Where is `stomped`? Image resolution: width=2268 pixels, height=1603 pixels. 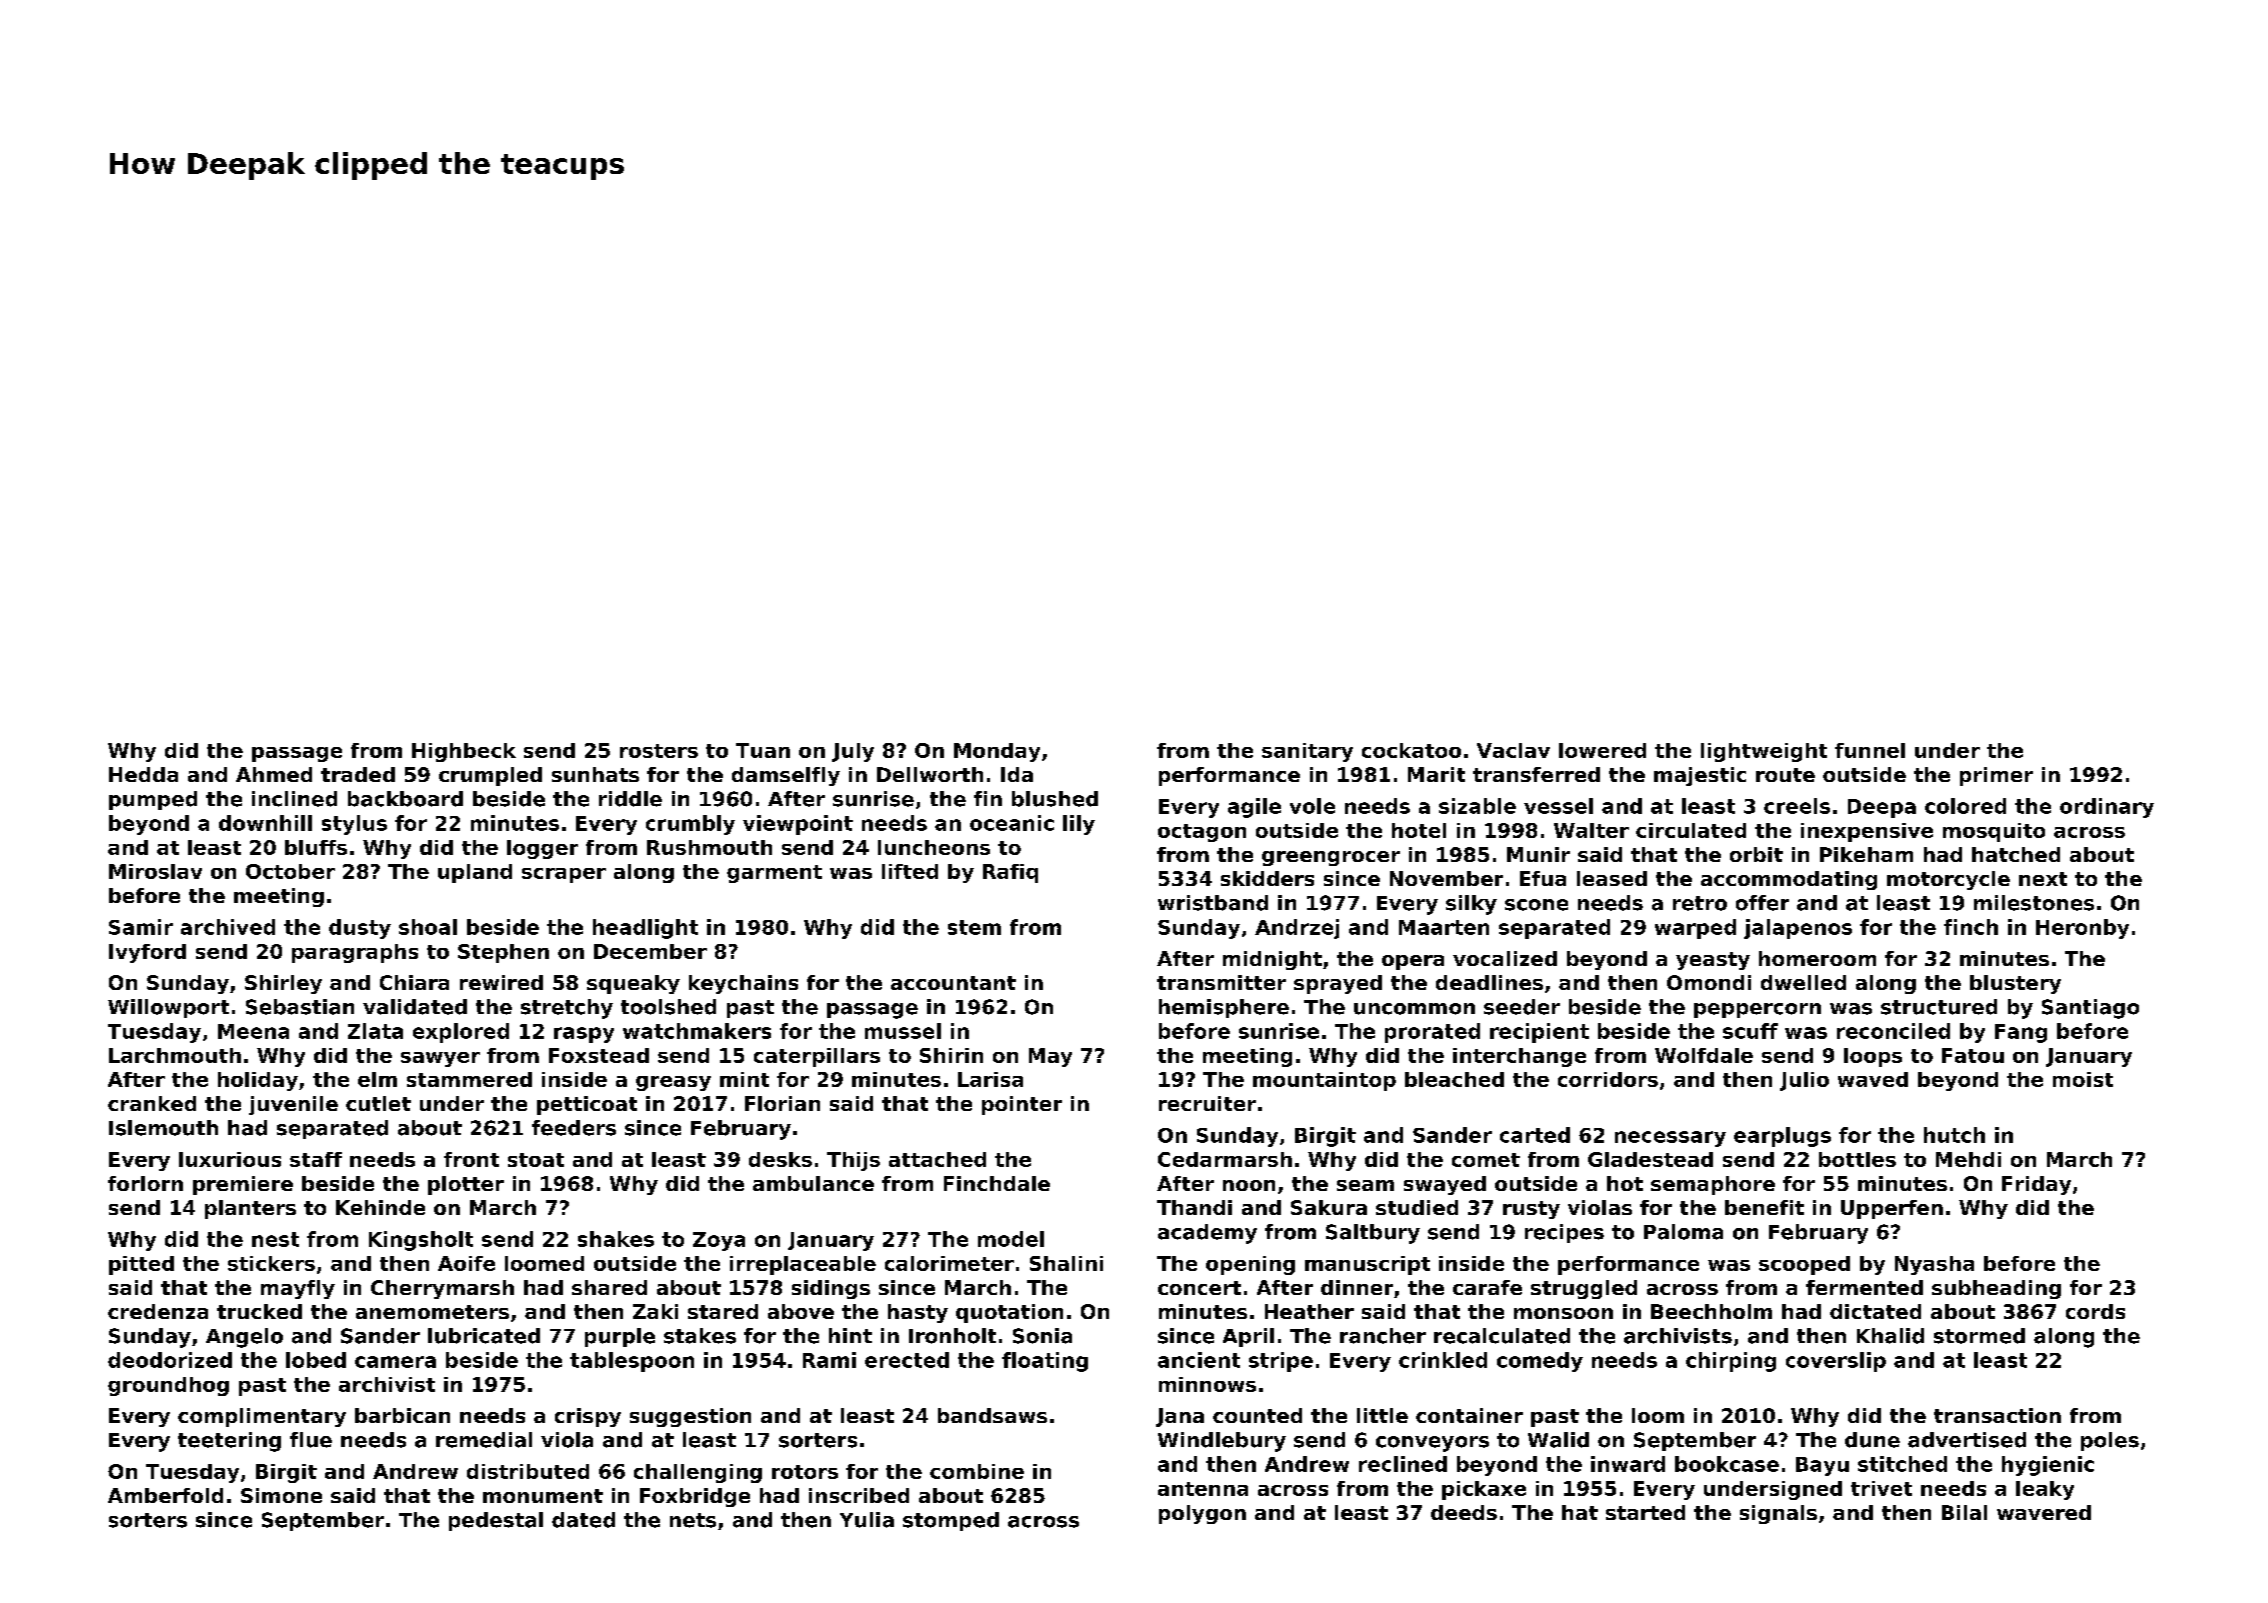 stomped is located at coordinates (951, 1521).
